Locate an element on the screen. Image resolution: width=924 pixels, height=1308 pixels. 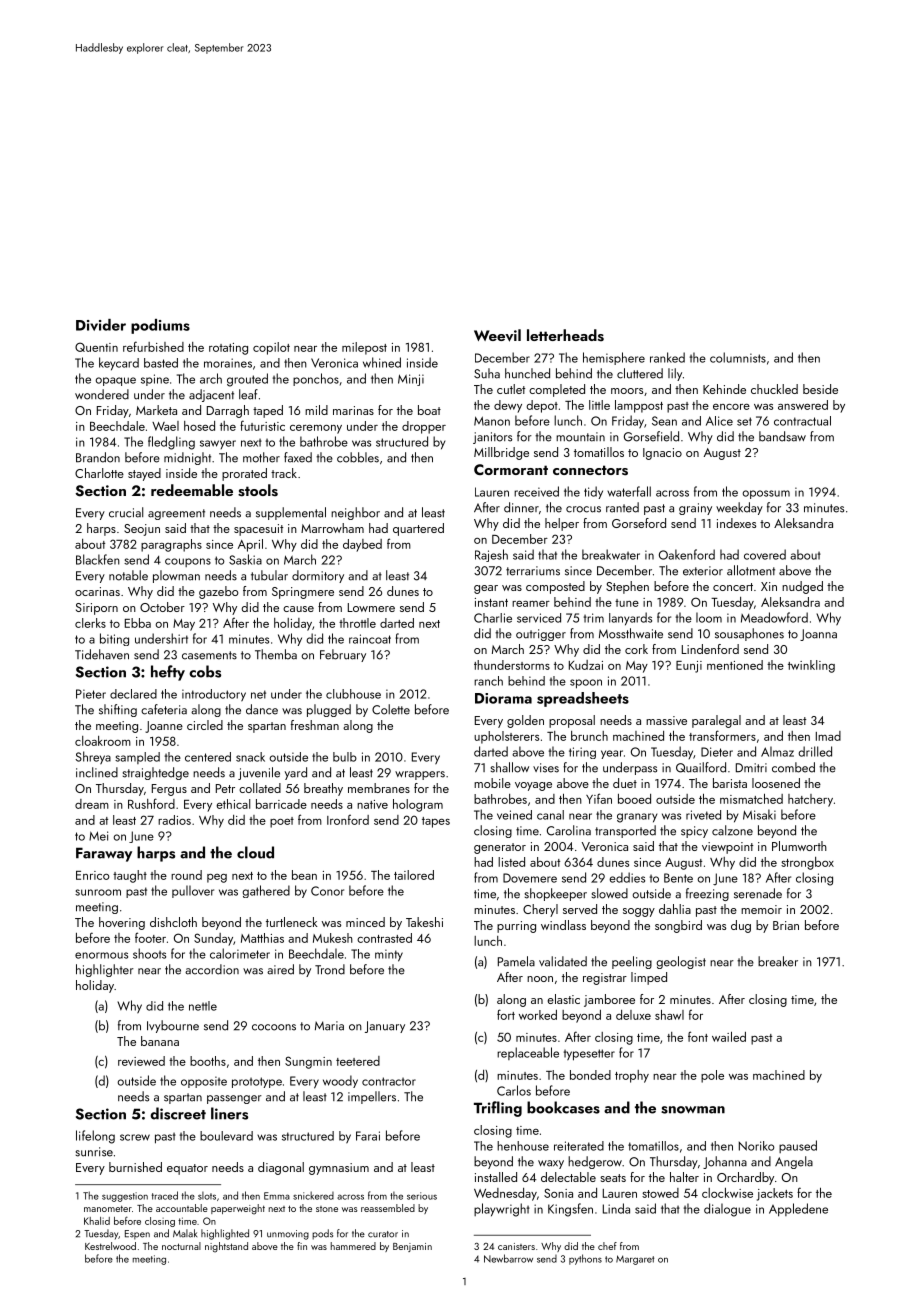
completed is located at coordinates (557, 390).
